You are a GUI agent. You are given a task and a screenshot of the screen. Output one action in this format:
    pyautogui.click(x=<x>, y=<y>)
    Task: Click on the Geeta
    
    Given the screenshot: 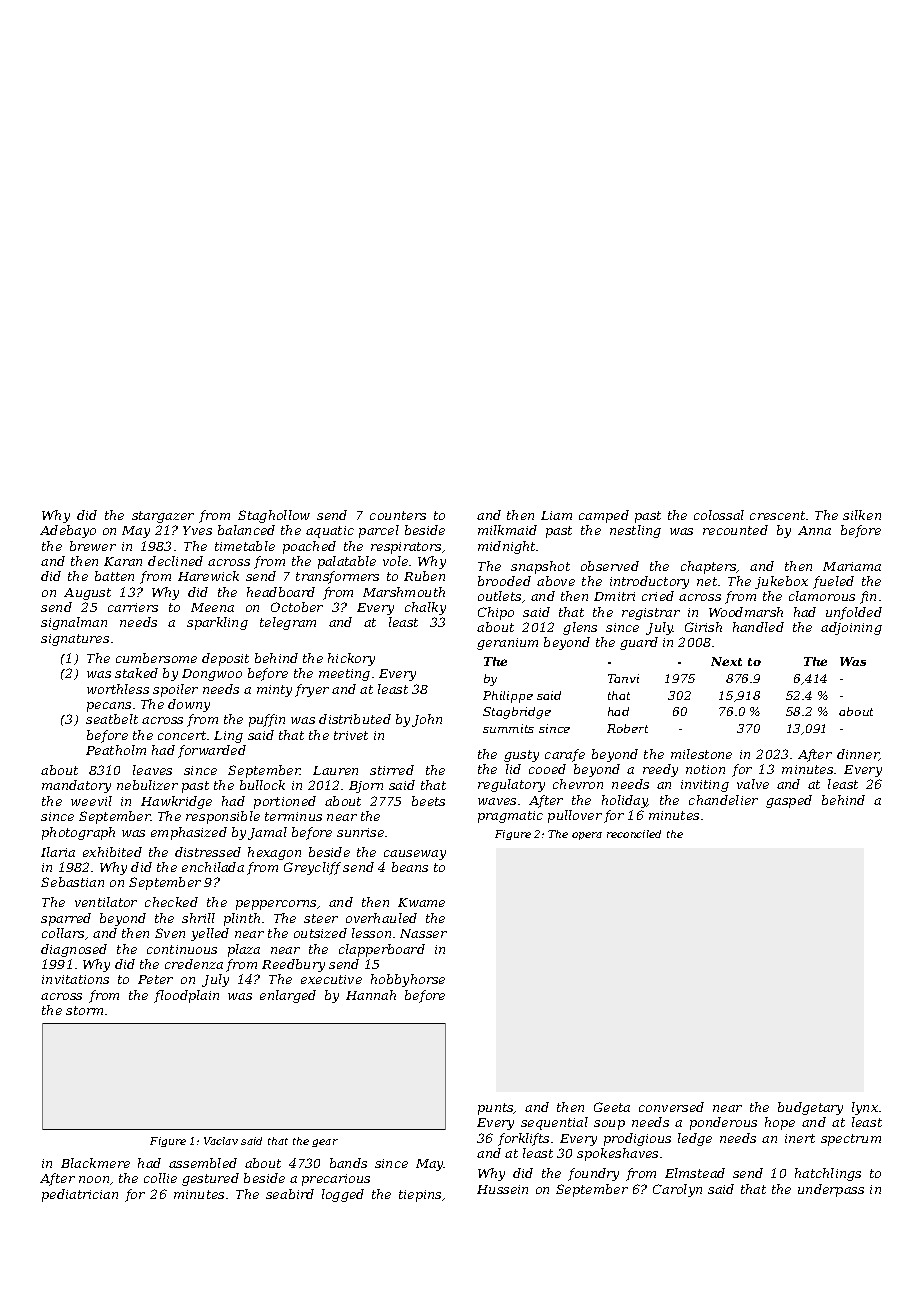 What is the action you would take?
    pyautogui.click(x=612, y=1107)
